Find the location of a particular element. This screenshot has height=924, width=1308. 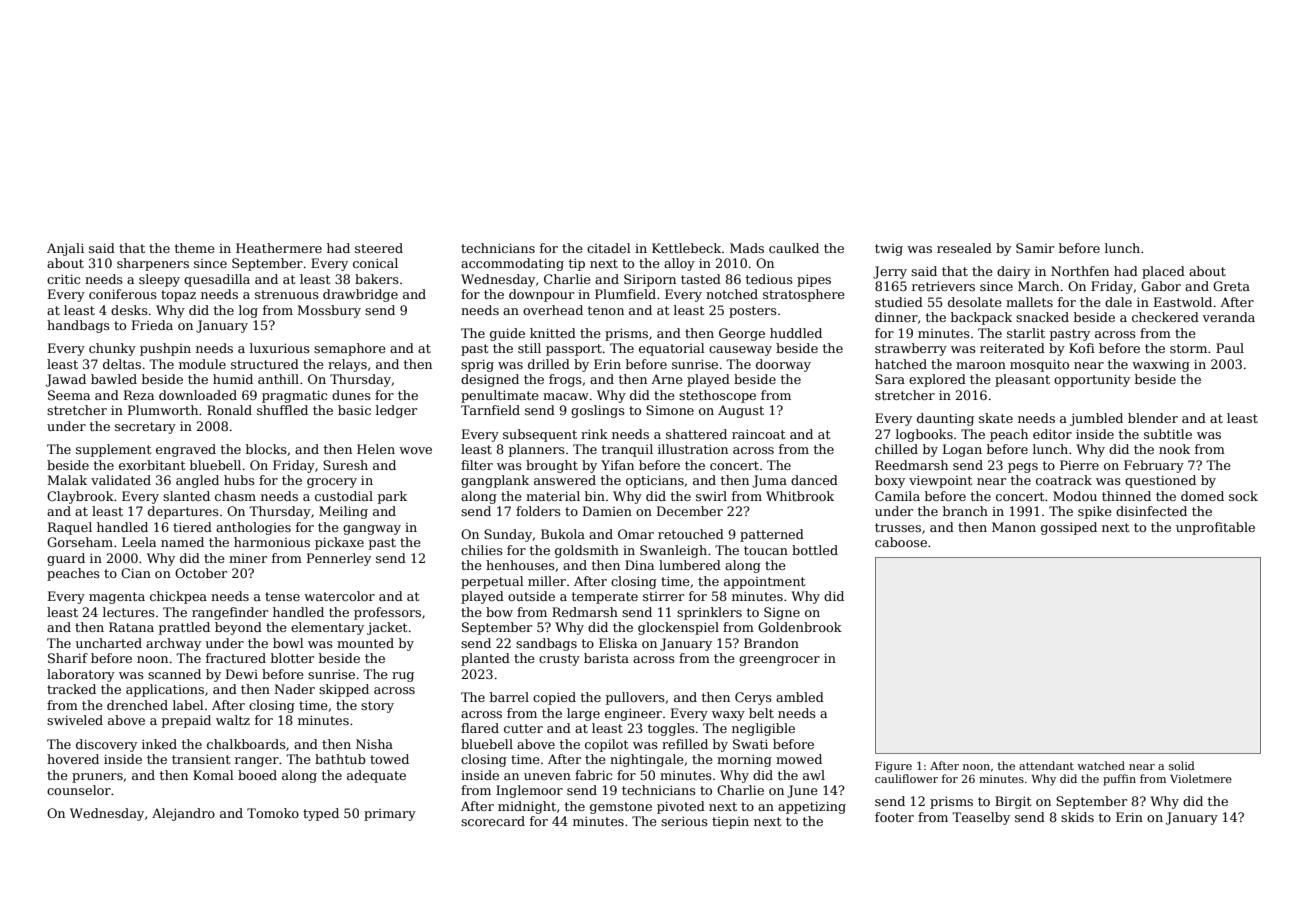

unprofitable is located at coordinates (1215, 528).
